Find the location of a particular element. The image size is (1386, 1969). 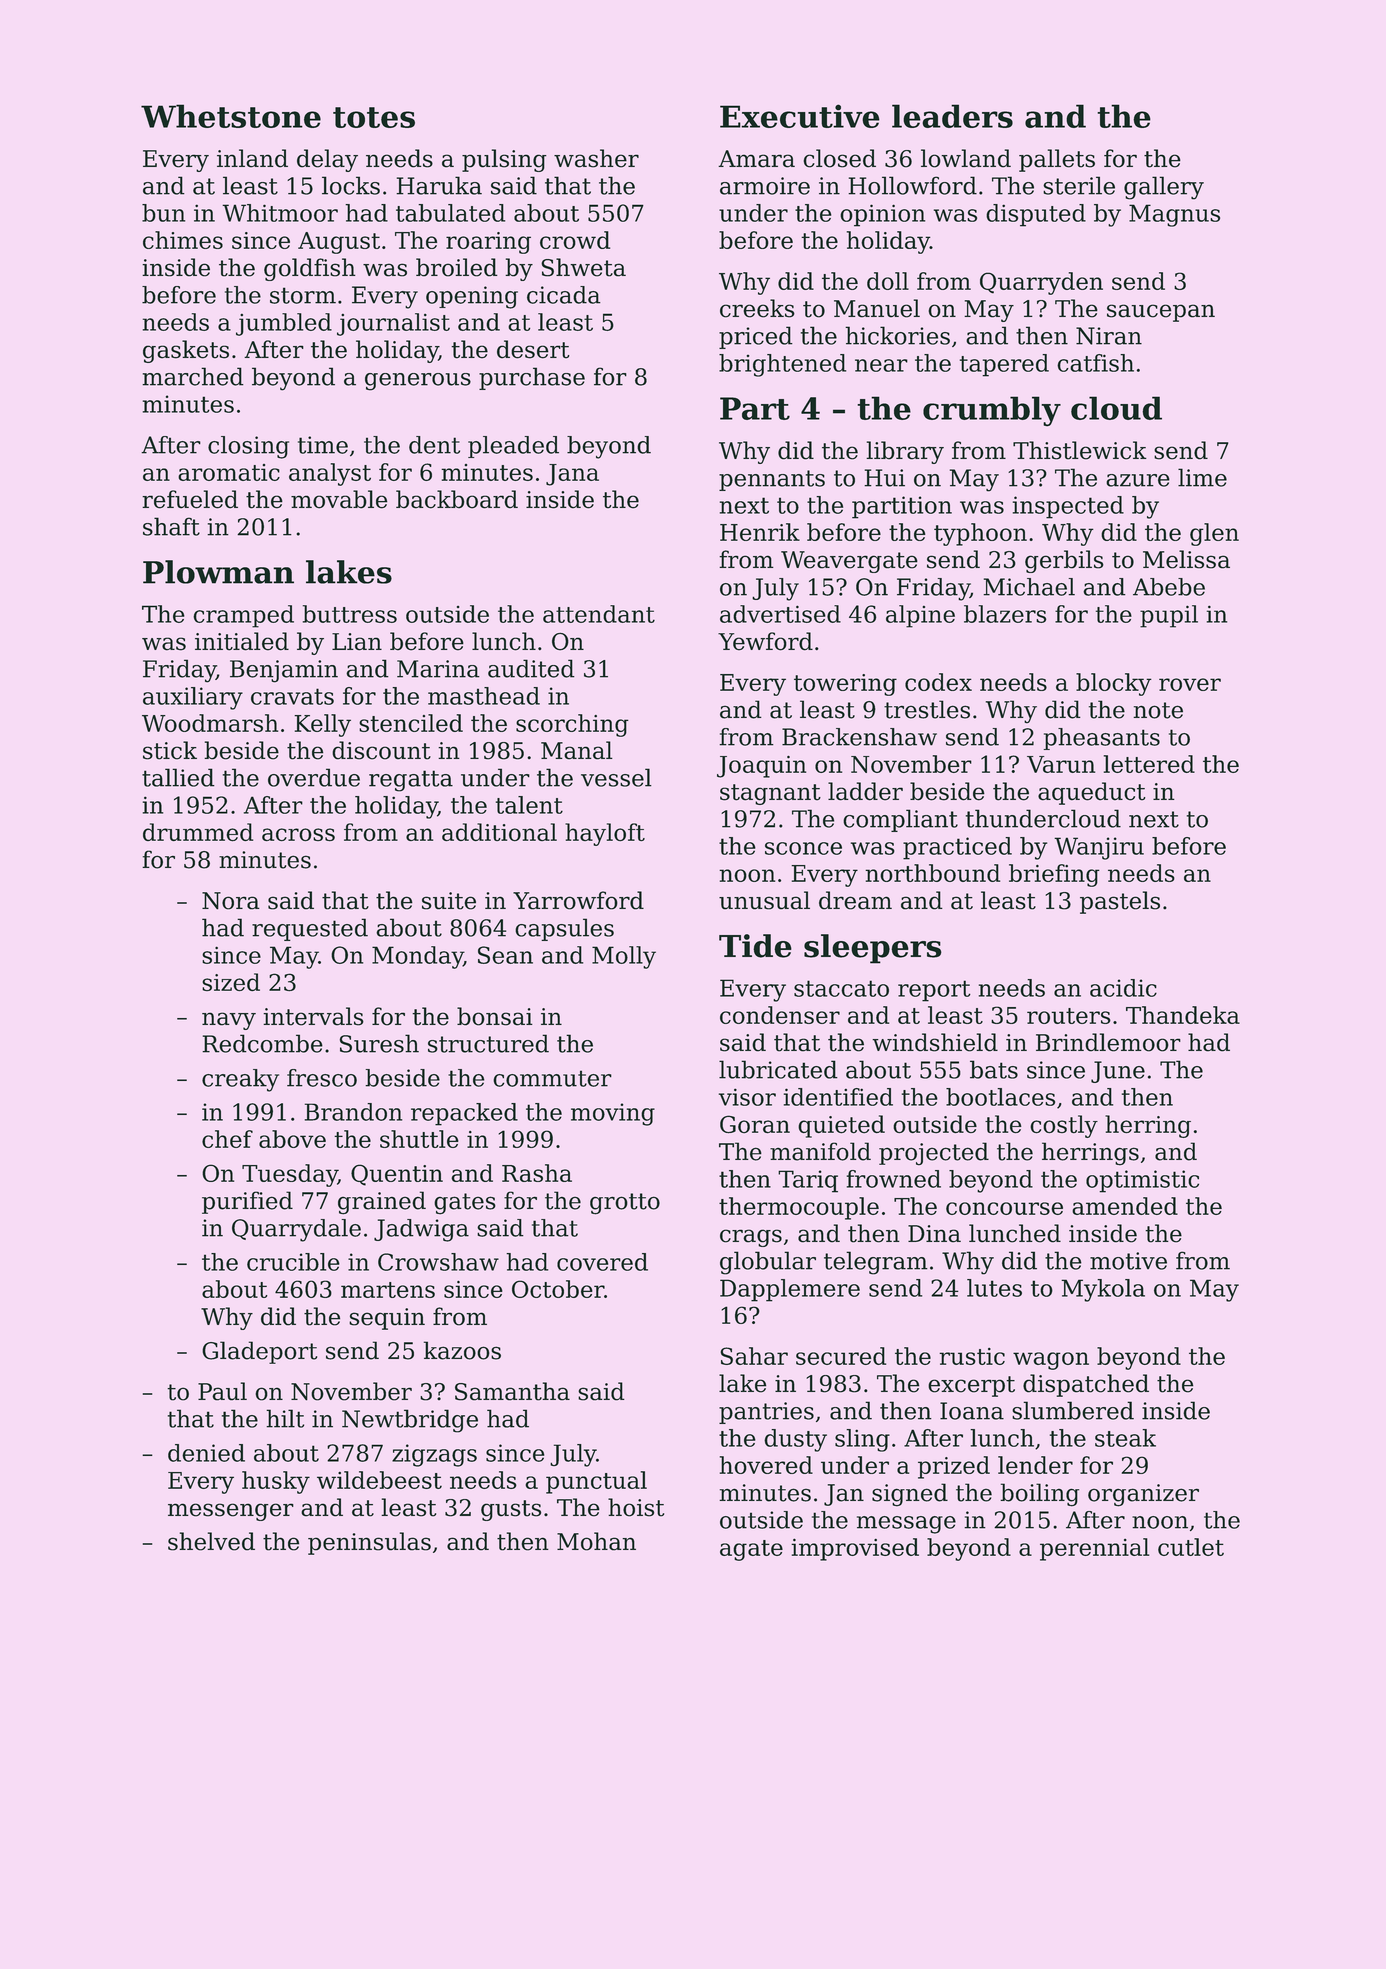

Benjamin is located at coordinates (284, 671).
